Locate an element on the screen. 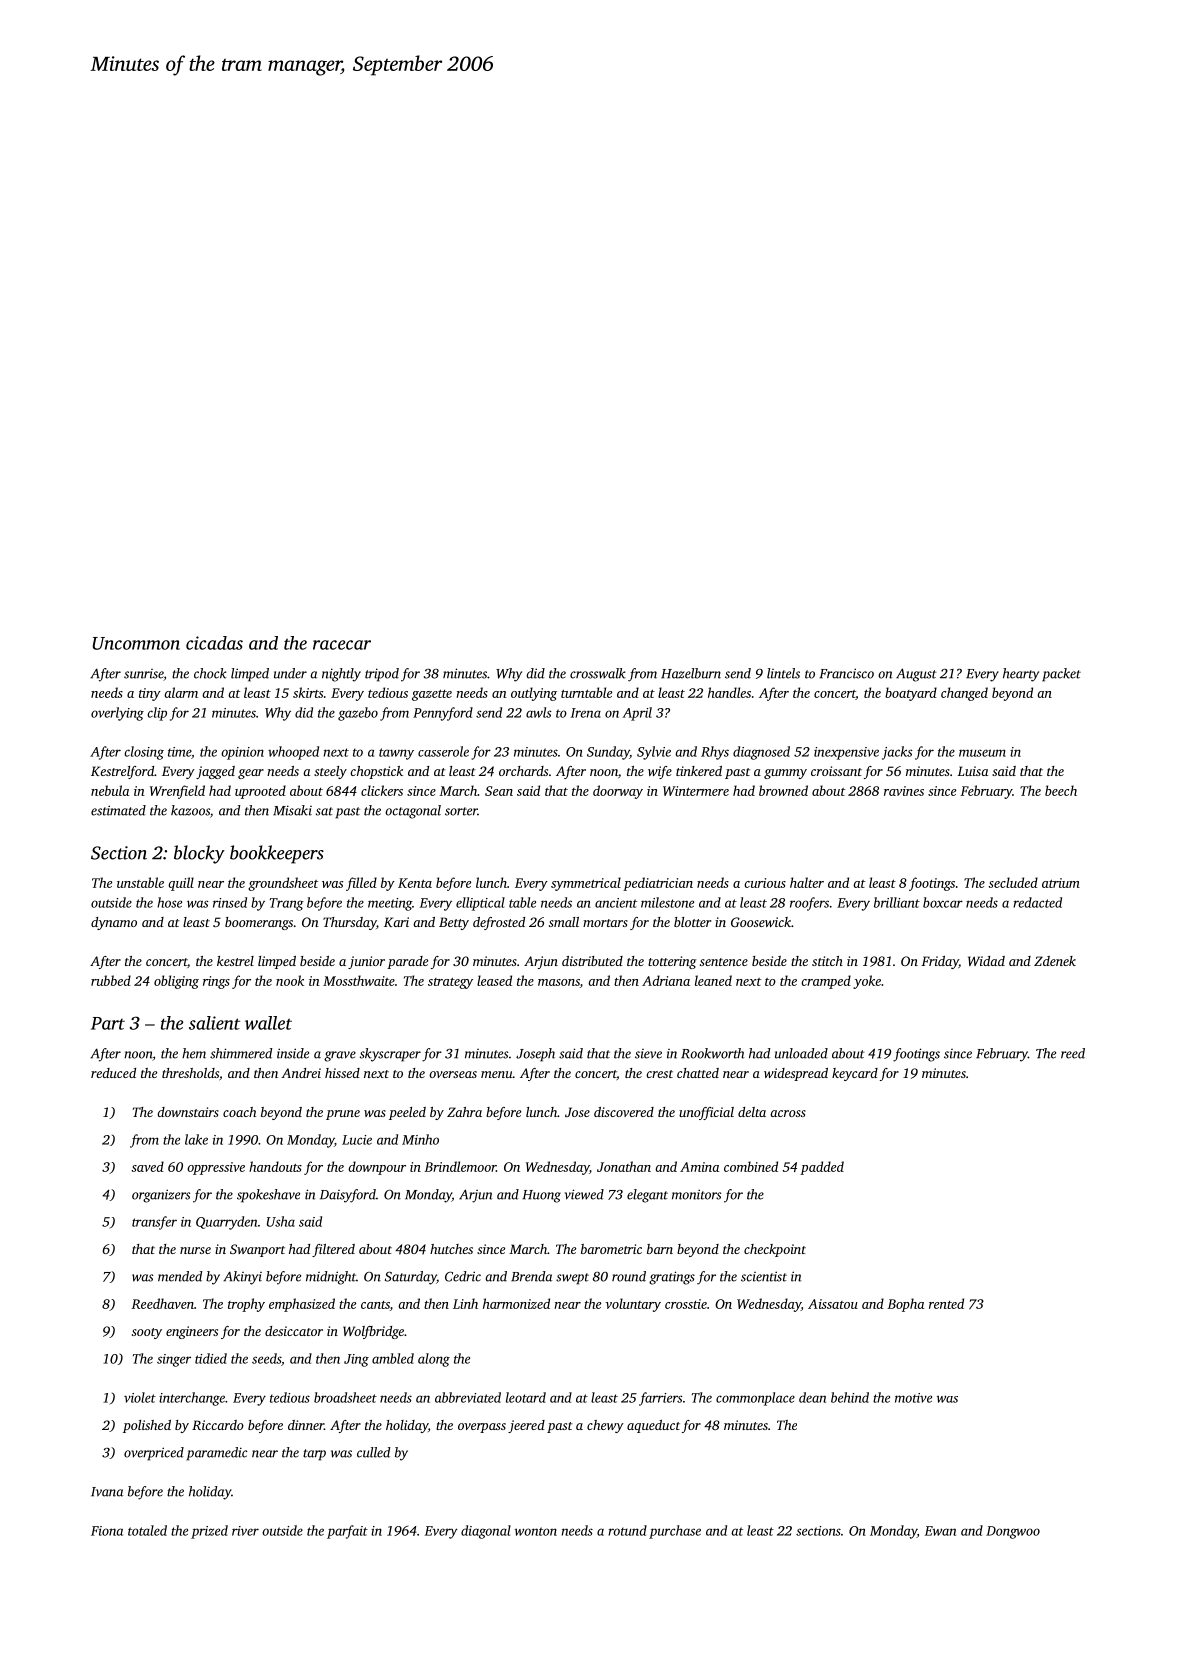  crosstie is located at coordinates (686, 1304).
